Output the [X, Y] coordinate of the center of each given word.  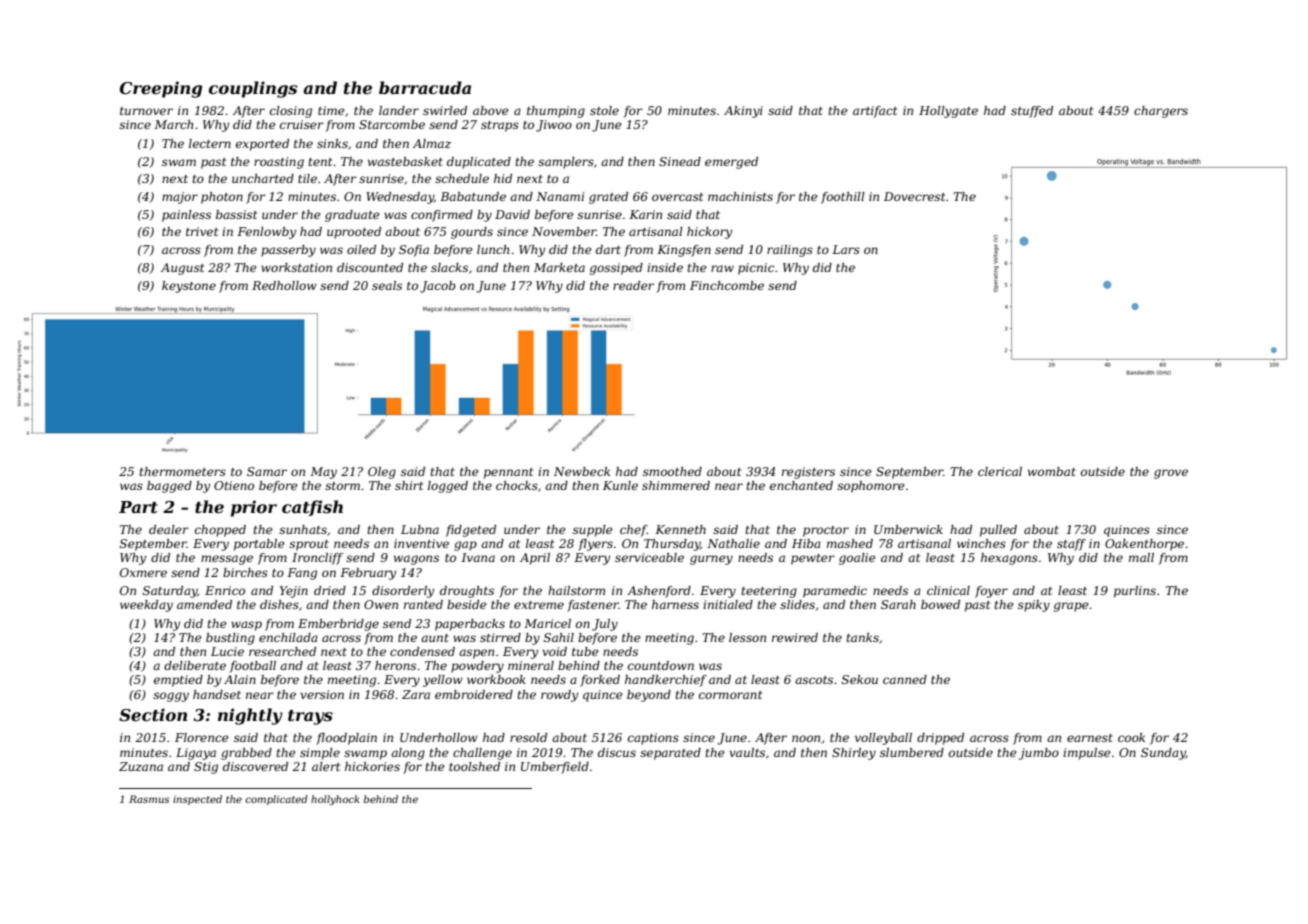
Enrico [225, 590]
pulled [998, 531]
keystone [189, 287]
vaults [747, 752]
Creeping [161, 89]
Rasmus [149, 799]
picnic [756, 269]
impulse [1087, 754]
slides [797, 604]
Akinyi [743, 112]
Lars [846, 249]
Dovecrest [914, 196]
